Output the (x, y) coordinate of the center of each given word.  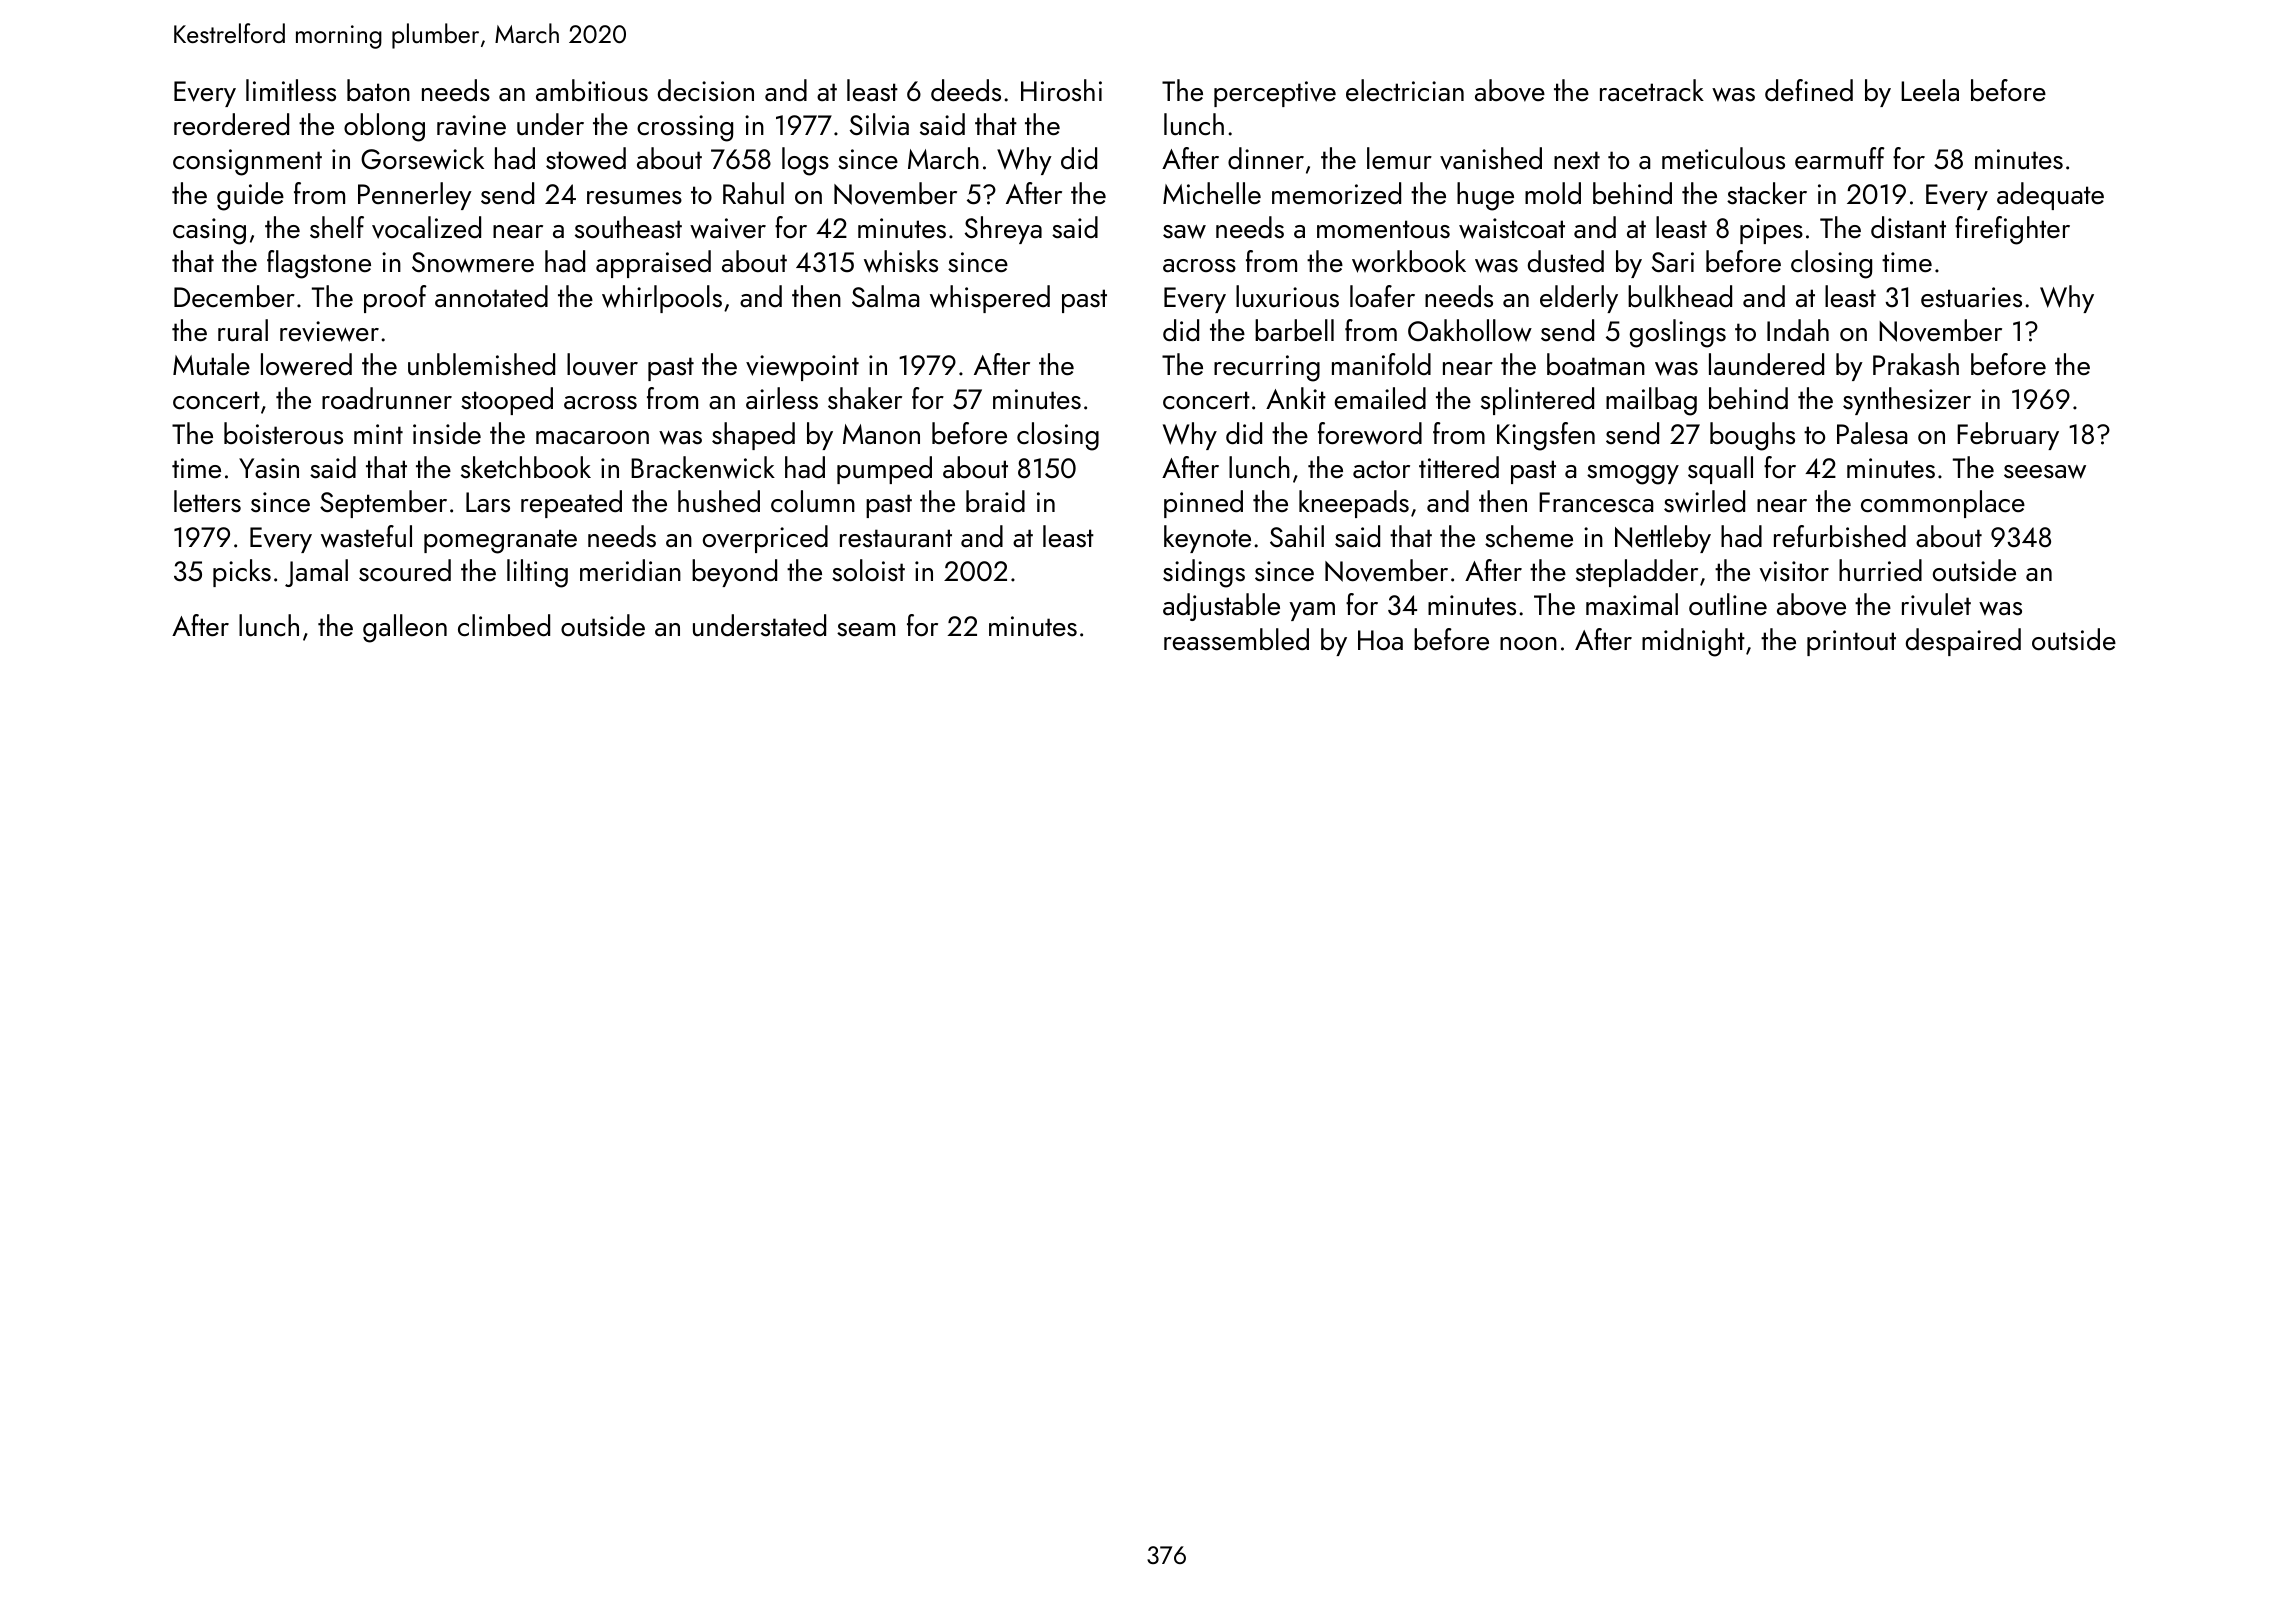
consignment (247, 162)
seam (866, 630)
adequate (2050, 196)
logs (805, 161)
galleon (405, 628)
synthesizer (1907, 401)
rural (243, 330)
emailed (1380, 398)
